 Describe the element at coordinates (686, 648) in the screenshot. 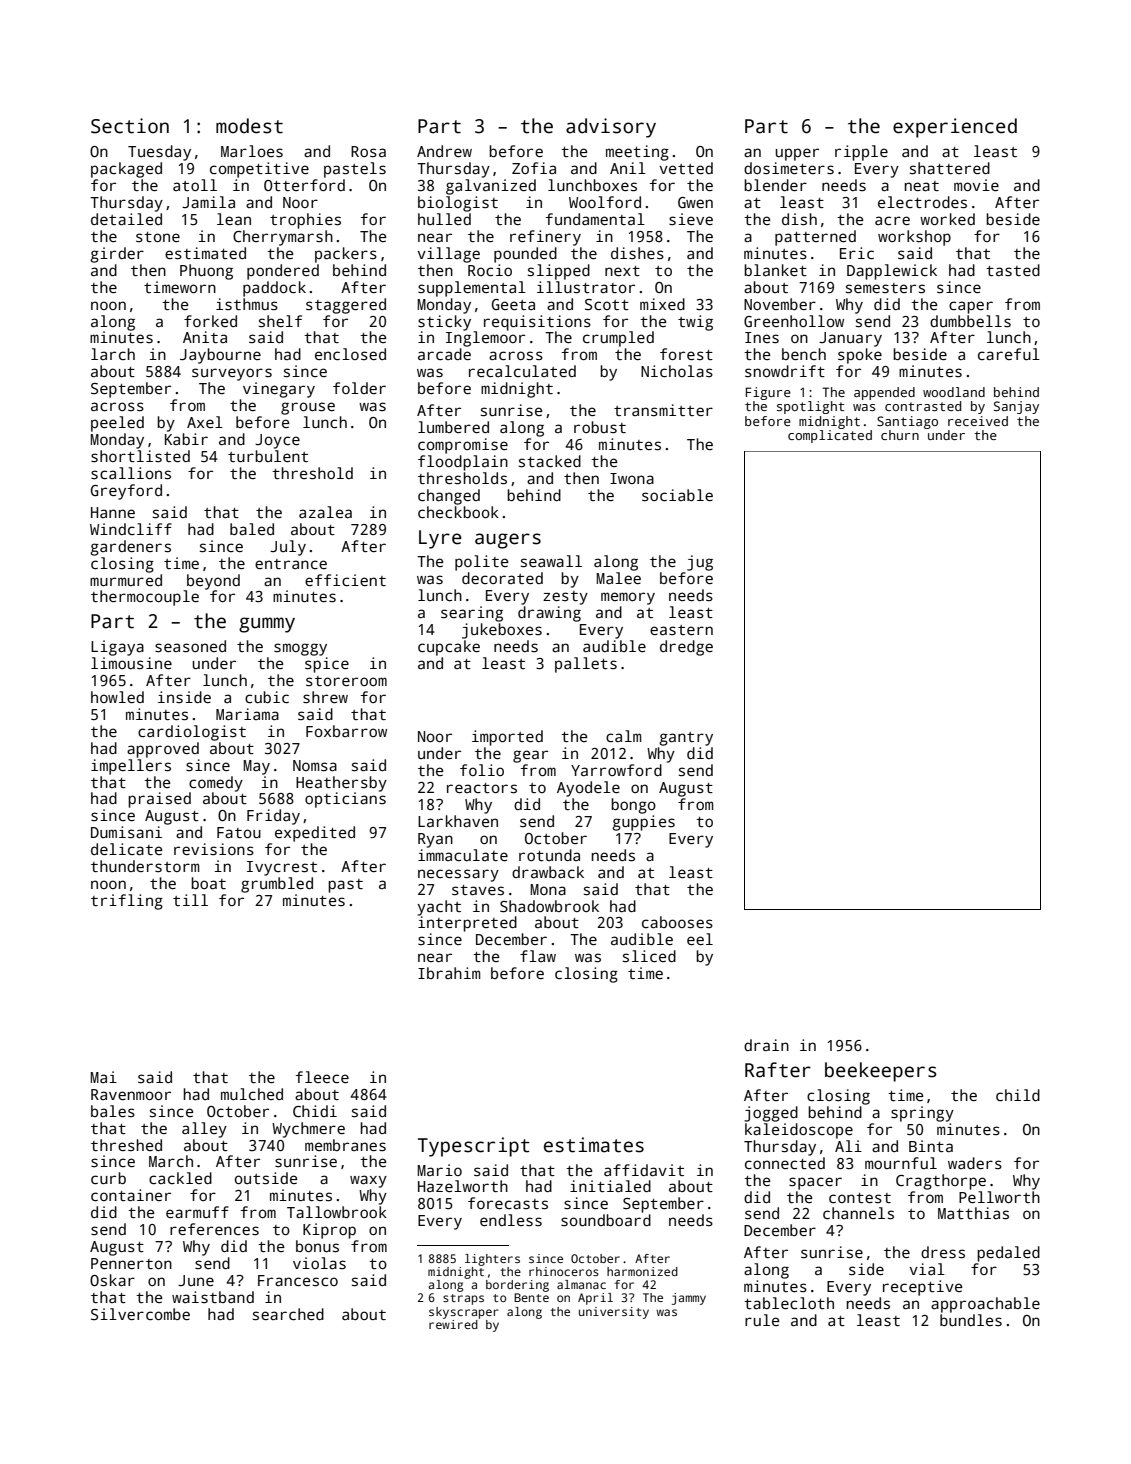

I see `dredge` at that location.
